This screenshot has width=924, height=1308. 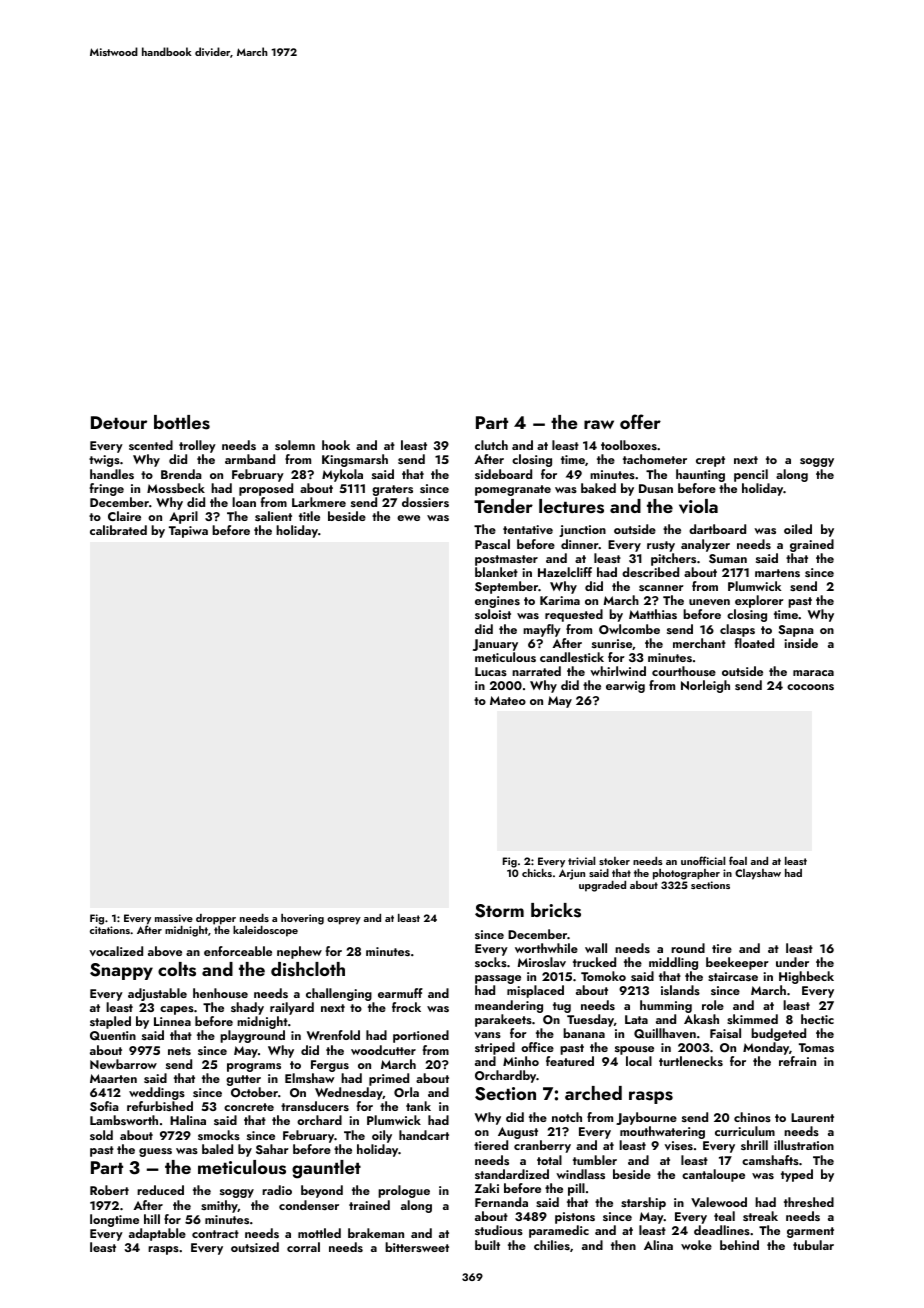 I want to click on notch, so click(x=567, y=1117).
